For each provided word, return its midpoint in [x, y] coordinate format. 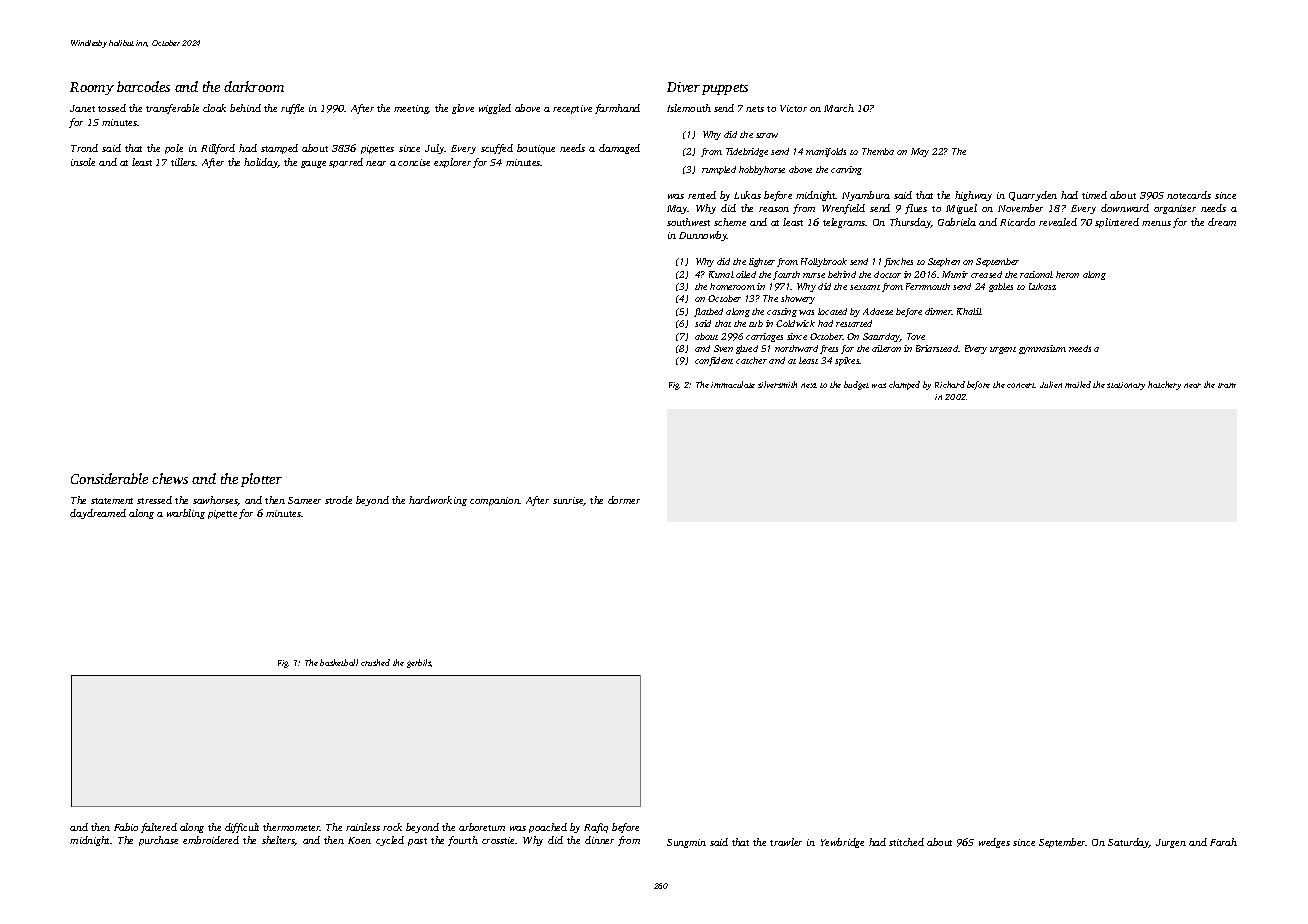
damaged [619, 149]
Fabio [126, 827]
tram [1227, 385]
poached [548, 828]
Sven [723, 348]
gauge [313, 164]
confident [714, 361]
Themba [878, 151]
